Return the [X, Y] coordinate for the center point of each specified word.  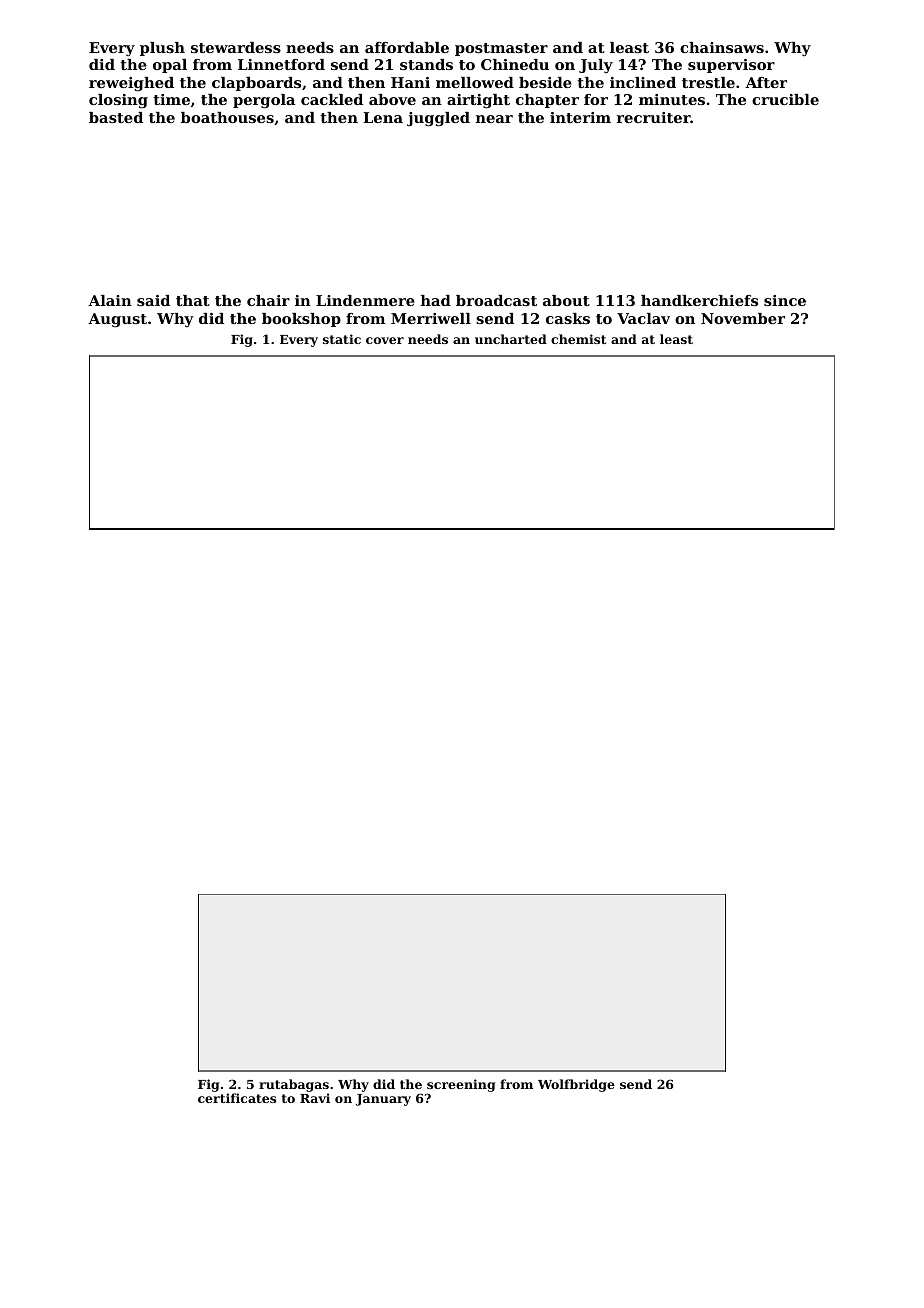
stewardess [236, 47]
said [153, 300]
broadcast [496, 300]
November [743, 318]
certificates [237, 1098]
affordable [407, 47]
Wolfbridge [576, 1085]
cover [385, 340]
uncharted [511, 339]
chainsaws [722, 47]
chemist [578, 339]
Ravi [315, 1098]
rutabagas [294, 1085]
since [785, 300]
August [117, 320]
